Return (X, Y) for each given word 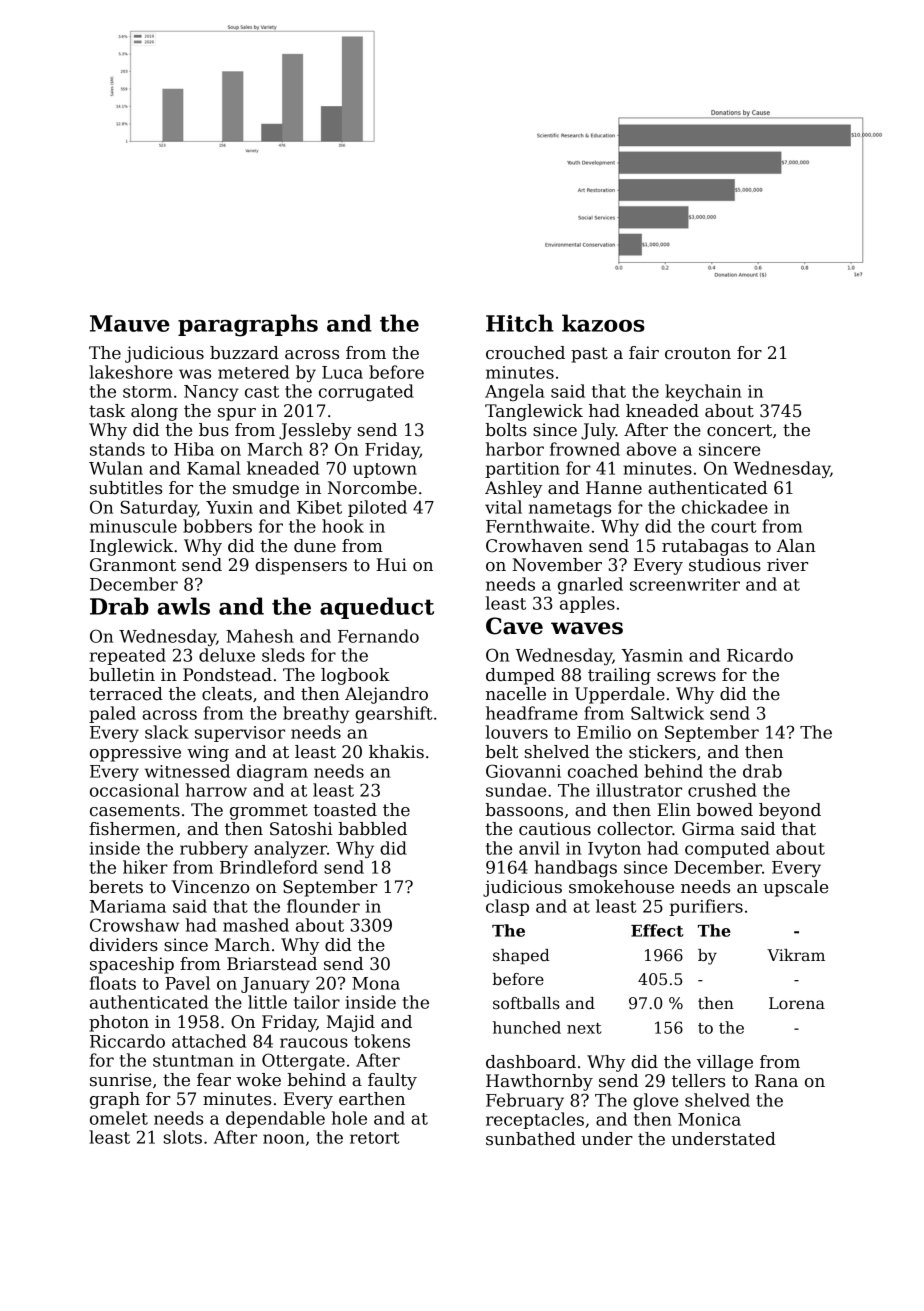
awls (183, 606)
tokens (382, 1041)
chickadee (725, 507)
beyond (790, 811)
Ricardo (760, 655)
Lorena (797, 1003)
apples (587, 604)
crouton (698, 353)
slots (183, 1137)
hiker (145, 867)
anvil (539, 848)
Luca (342, 372)
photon (119, 1023)
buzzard (244, 353)
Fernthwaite (538, 526)
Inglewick (131, 547)
